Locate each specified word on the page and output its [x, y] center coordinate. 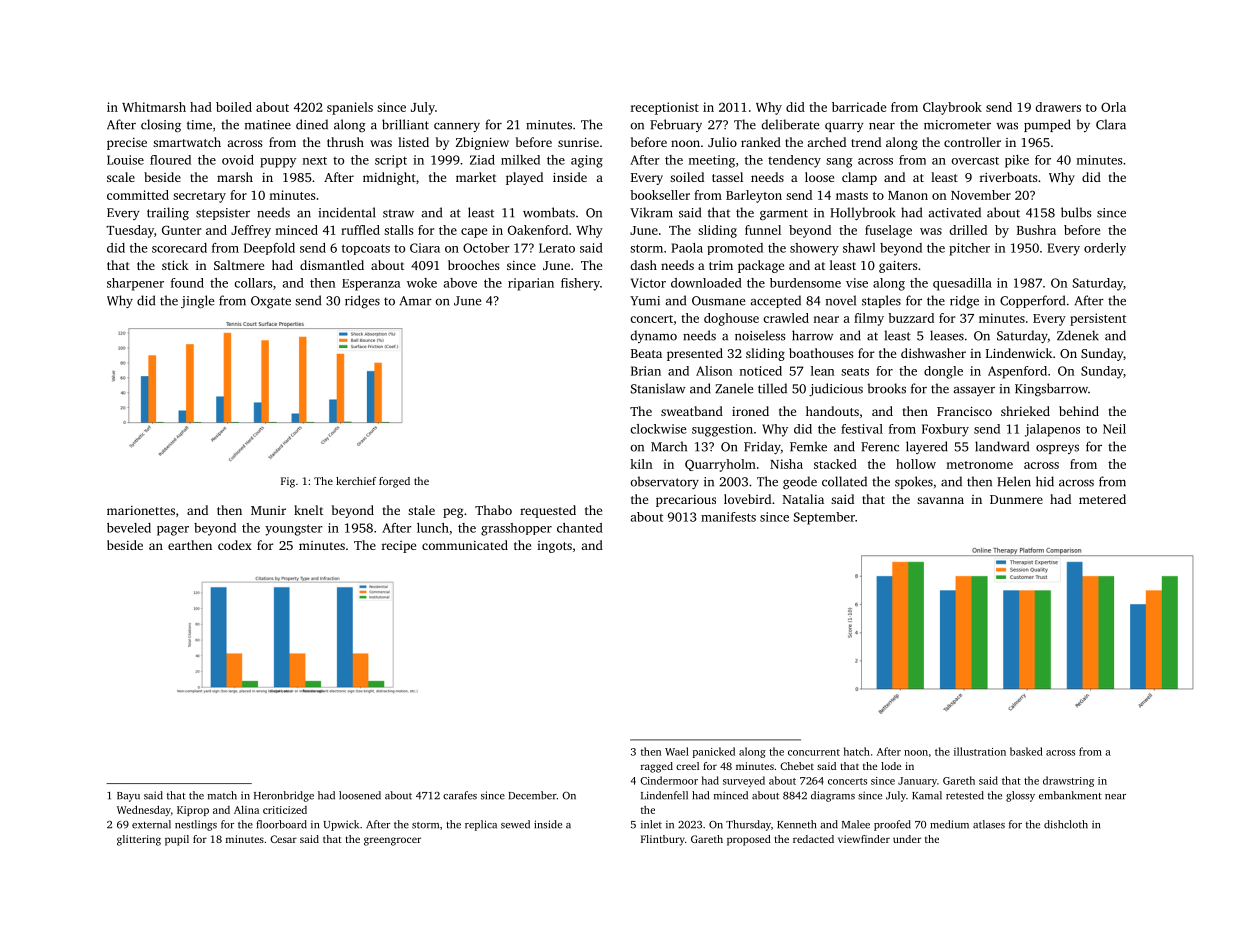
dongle [943, 372]
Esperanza [371, 285]
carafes [460, 795]
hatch [857, 751]
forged [394, 482]
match [222, 795]
